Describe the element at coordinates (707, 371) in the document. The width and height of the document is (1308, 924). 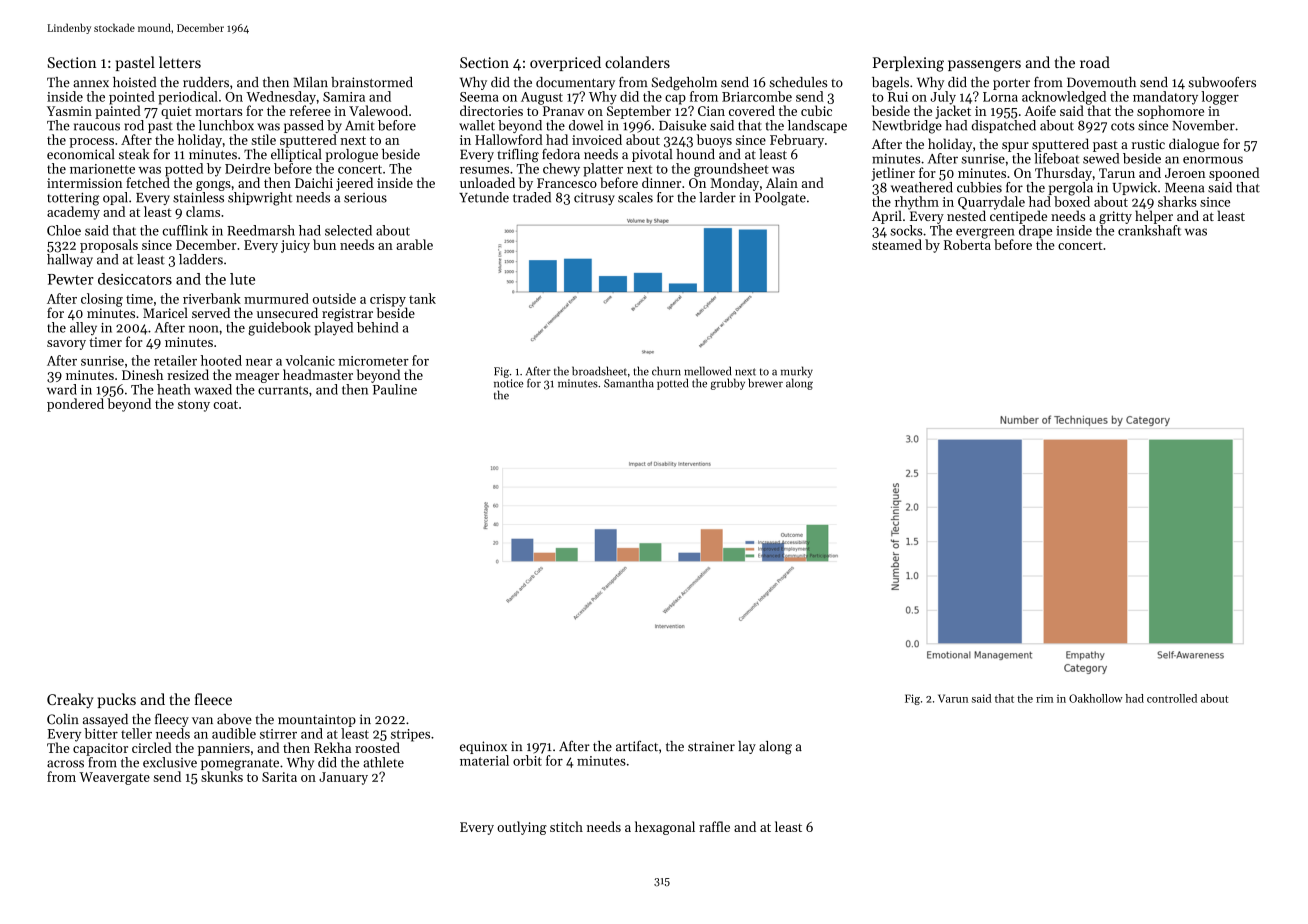
I see `mellowed` at that location.
